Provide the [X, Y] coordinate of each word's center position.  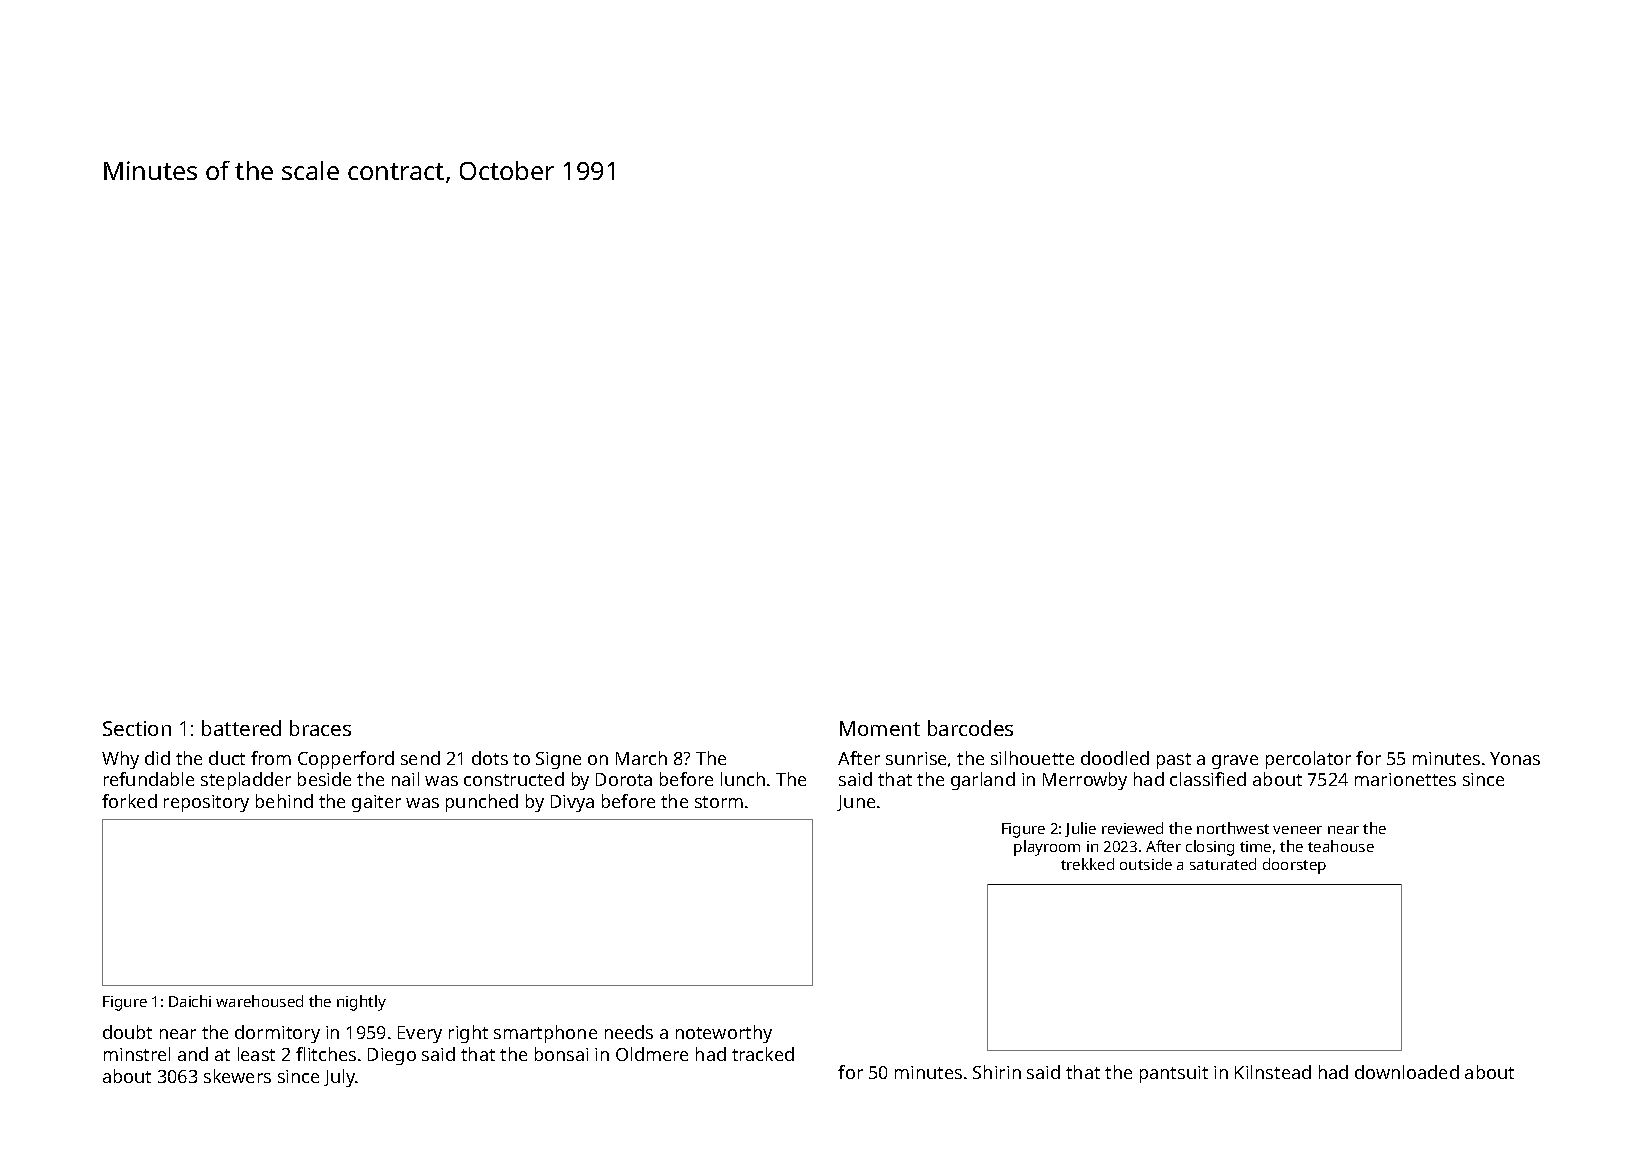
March [641, 758]
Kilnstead [1273, 1072]
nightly [361, 1003]
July [340, 1078]
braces [320, 728]
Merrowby [1085, 781]
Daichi [190, 1001]
